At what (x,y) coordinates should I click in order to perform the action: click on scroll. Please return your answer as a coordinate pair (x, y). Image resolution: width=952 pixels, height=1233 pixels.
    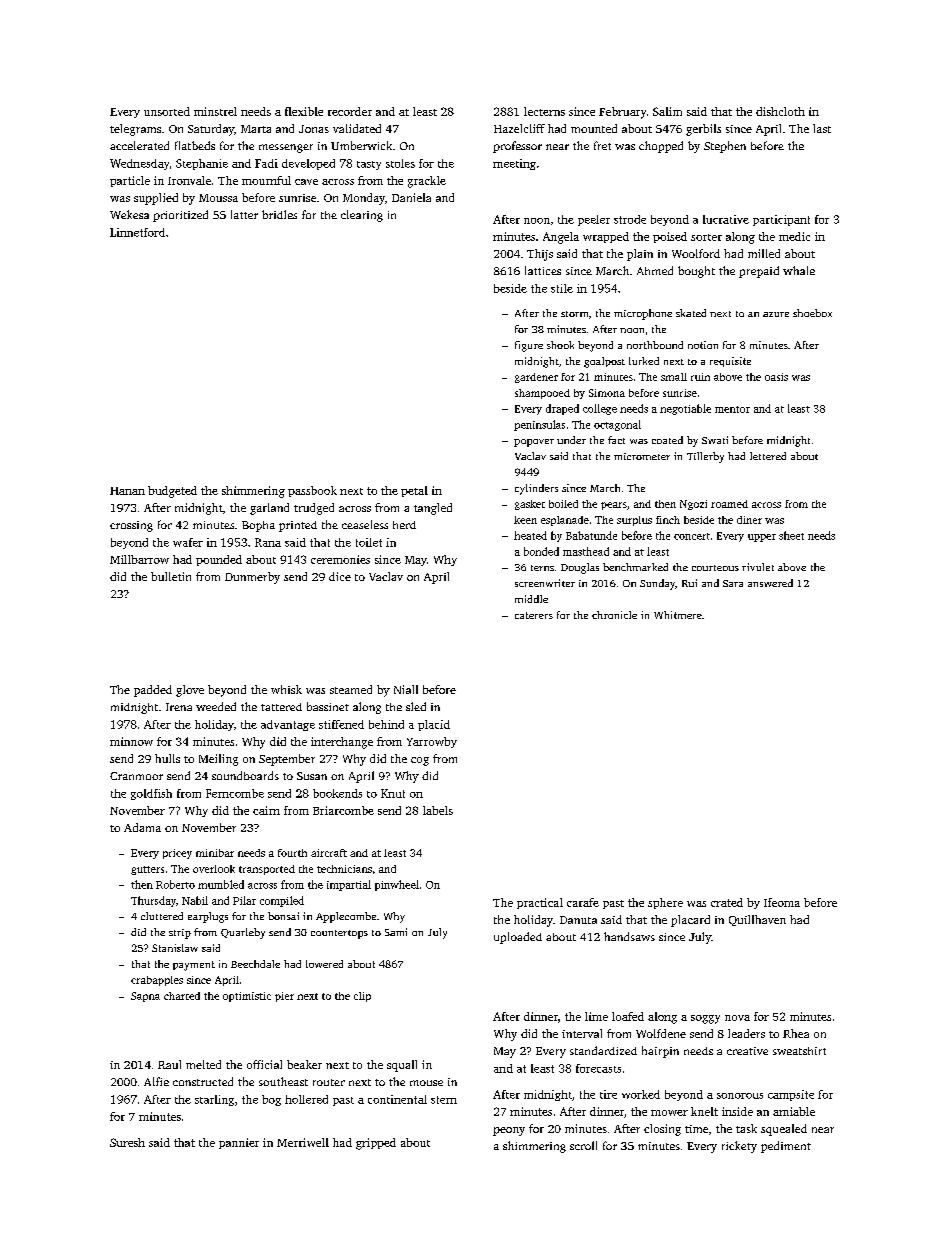
    Looking at the image, I should click on (583, 1145).
